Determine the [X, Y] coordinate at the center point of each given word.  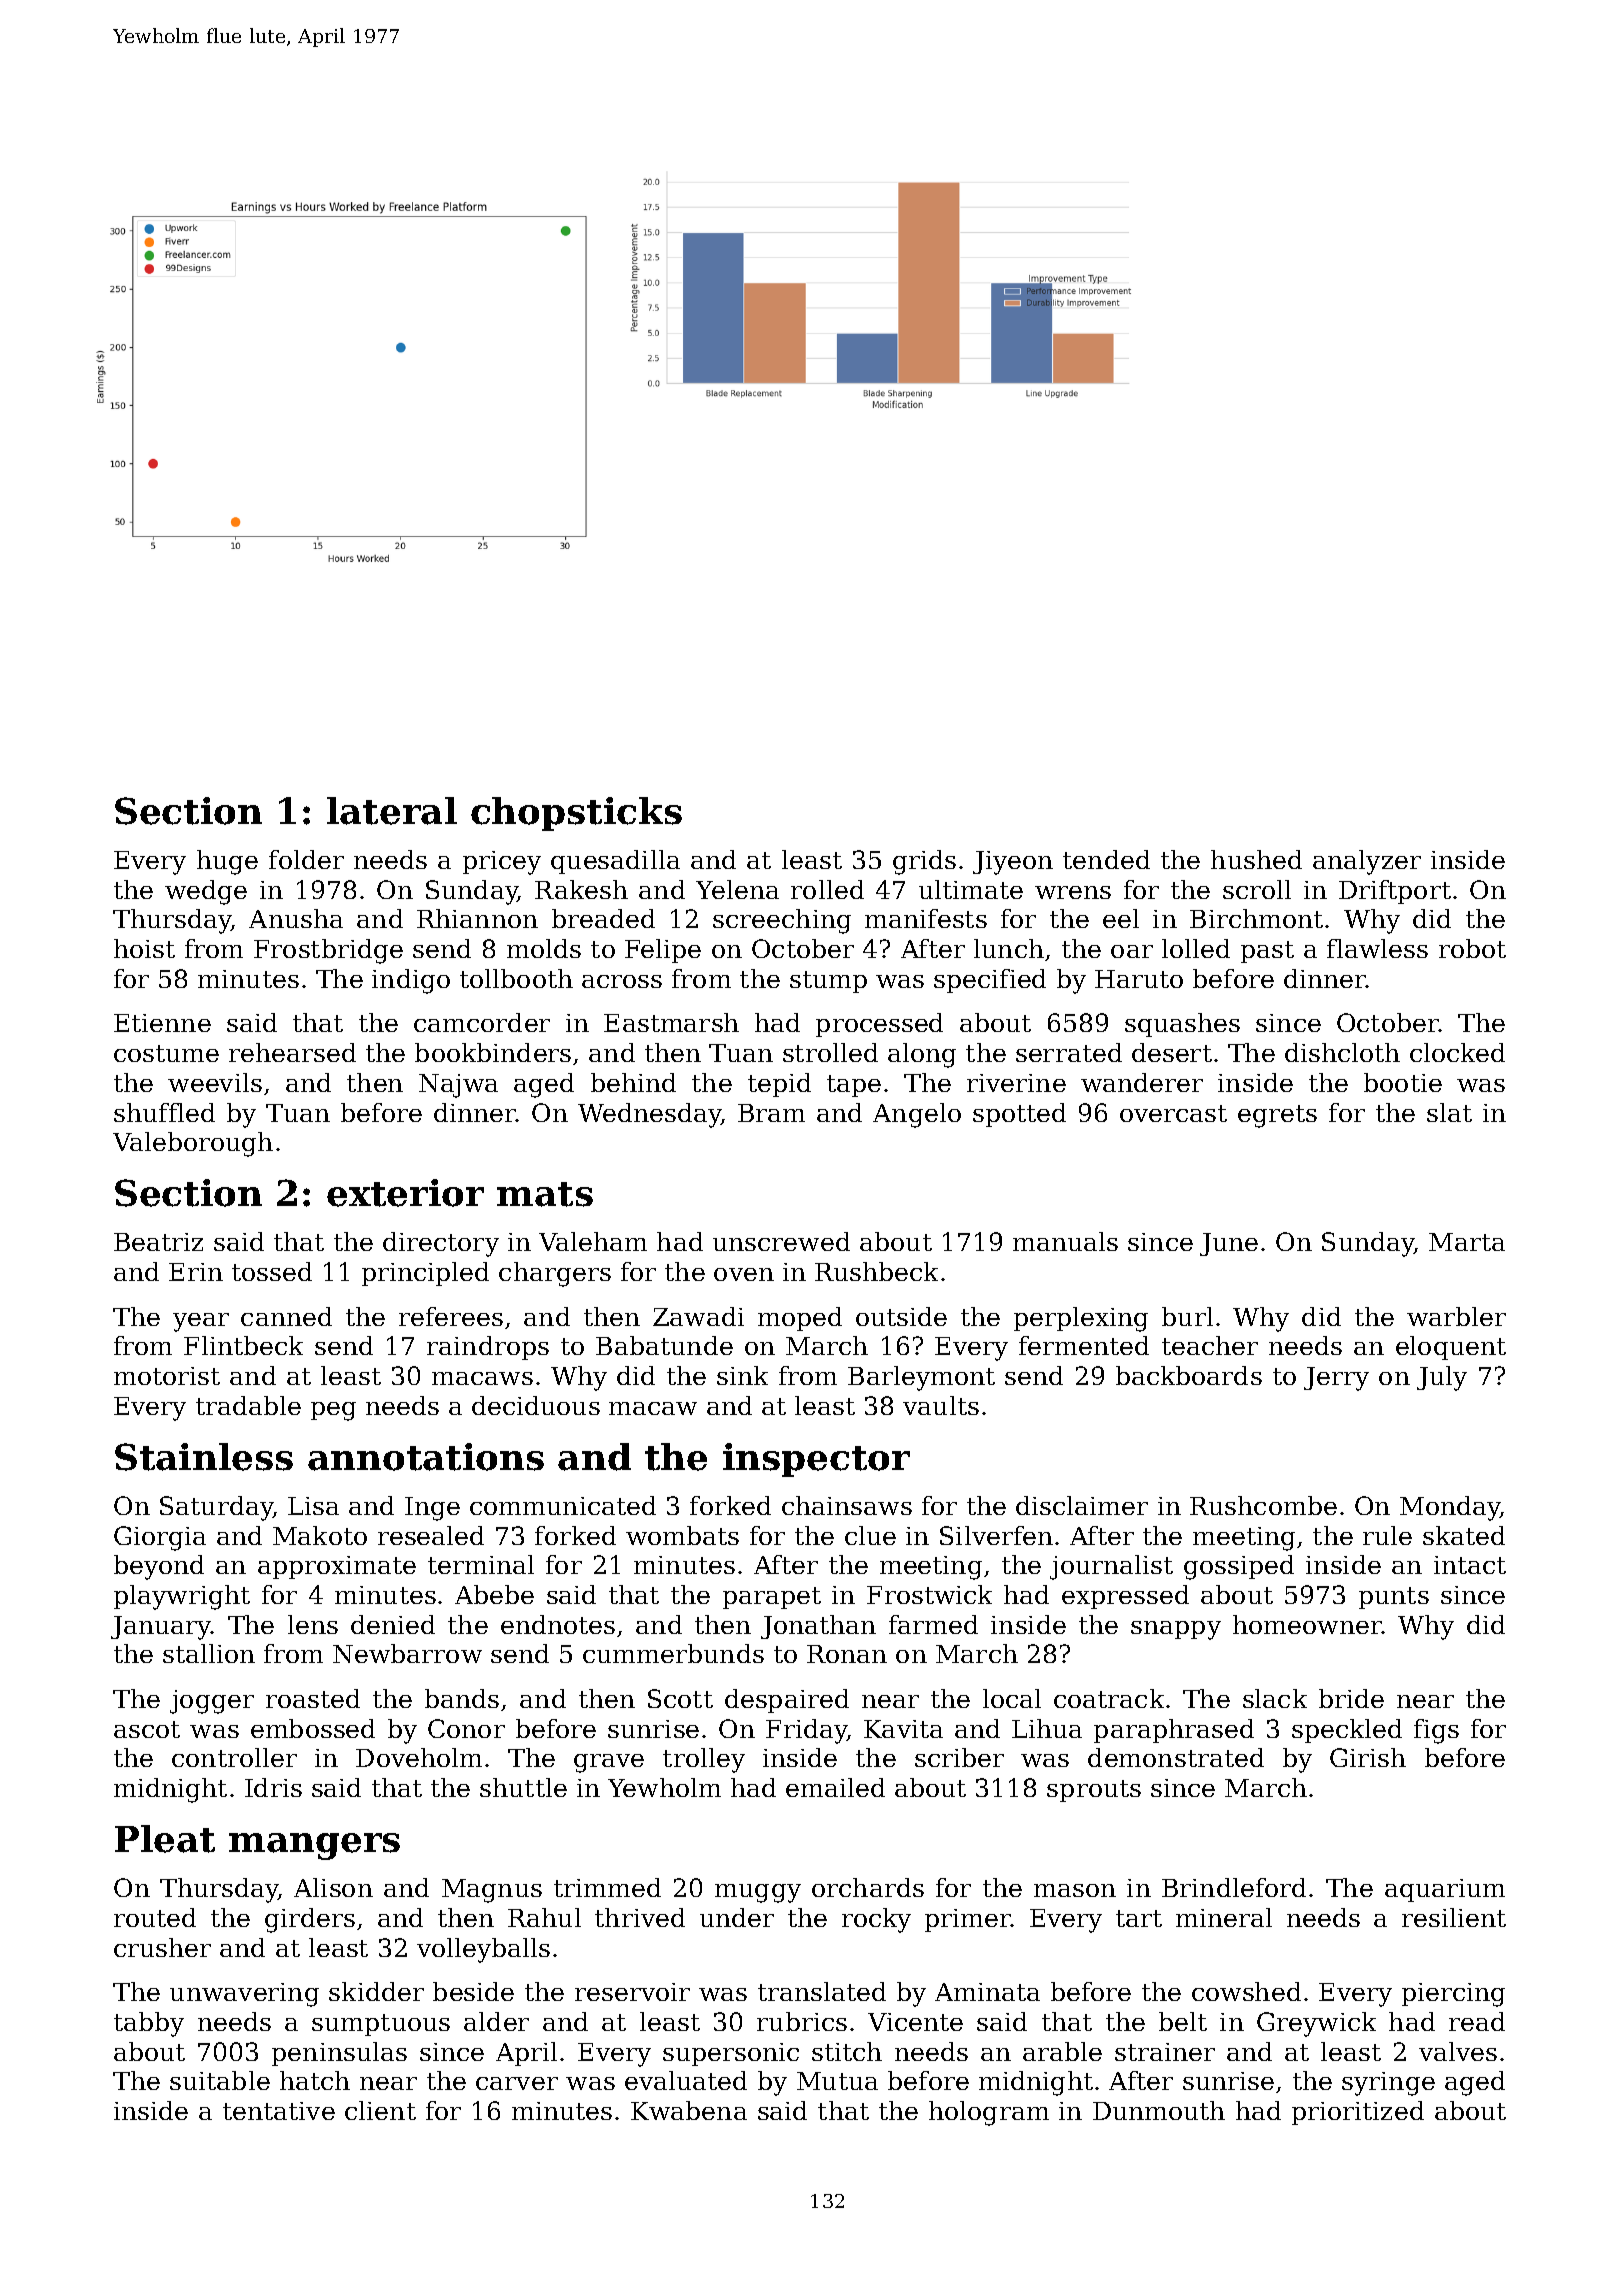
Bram [771, 1113]
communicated [563, 1505]
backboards [1189, 1375]
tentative [279, 2111]
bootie [1403, 1082]
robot [1472, 948]
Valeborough [193, 1144]
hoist [144, 948]
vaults [941, 1405]
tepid [779, 1085]
